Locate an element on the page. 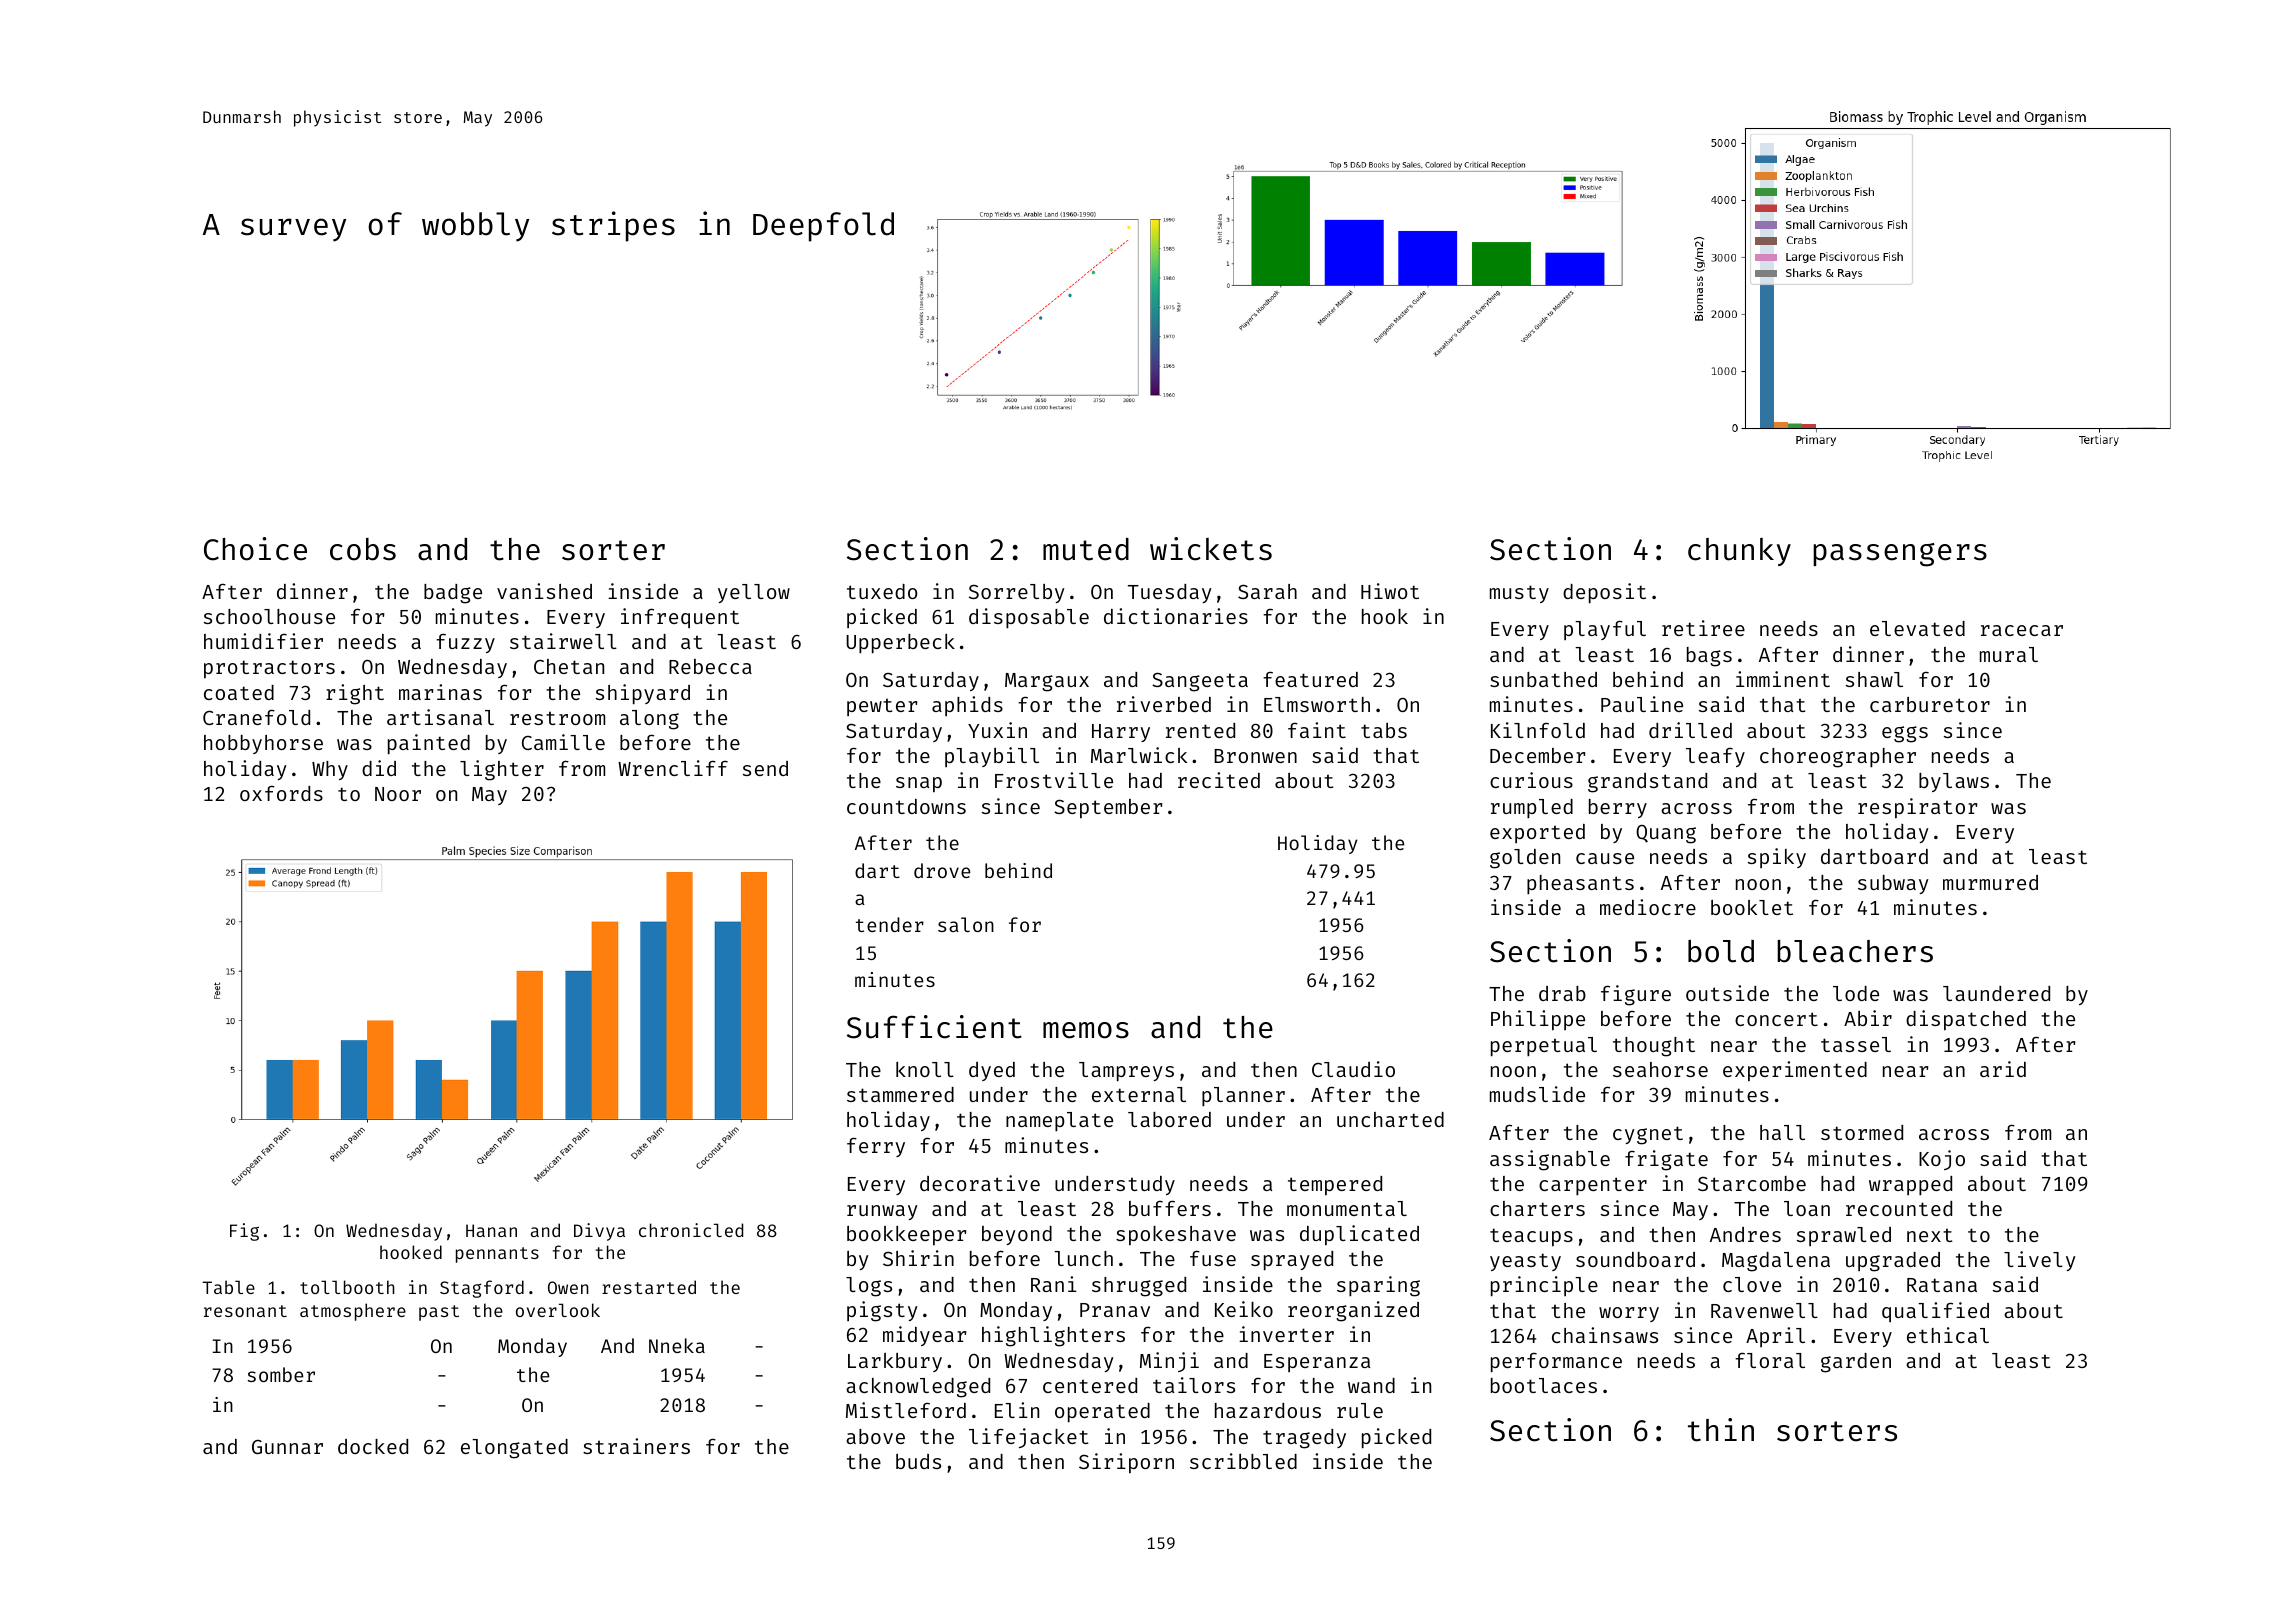  wickets is located at coordinates (1211, 549).
